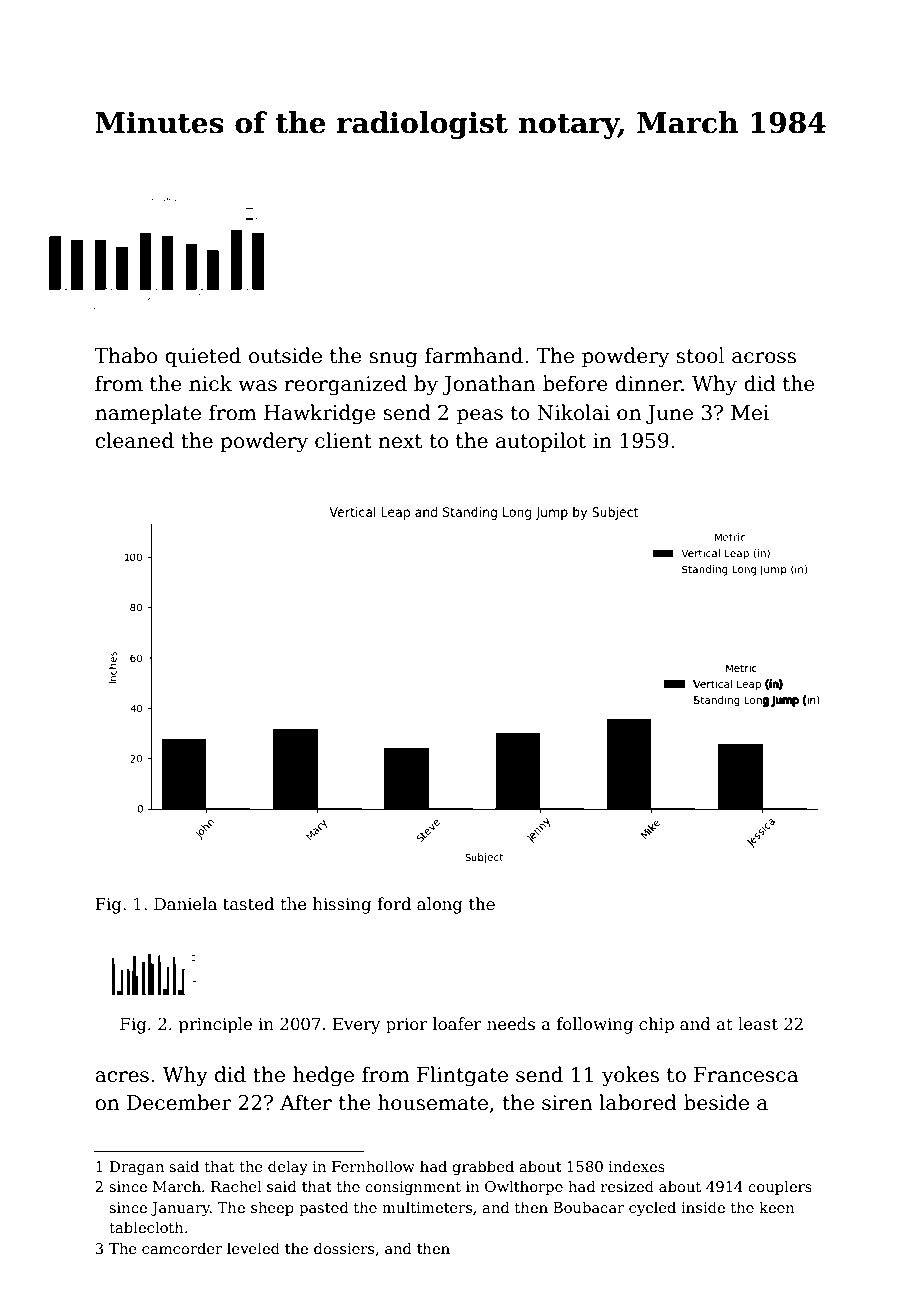  I want to click on Every, so click(356, 1026).
